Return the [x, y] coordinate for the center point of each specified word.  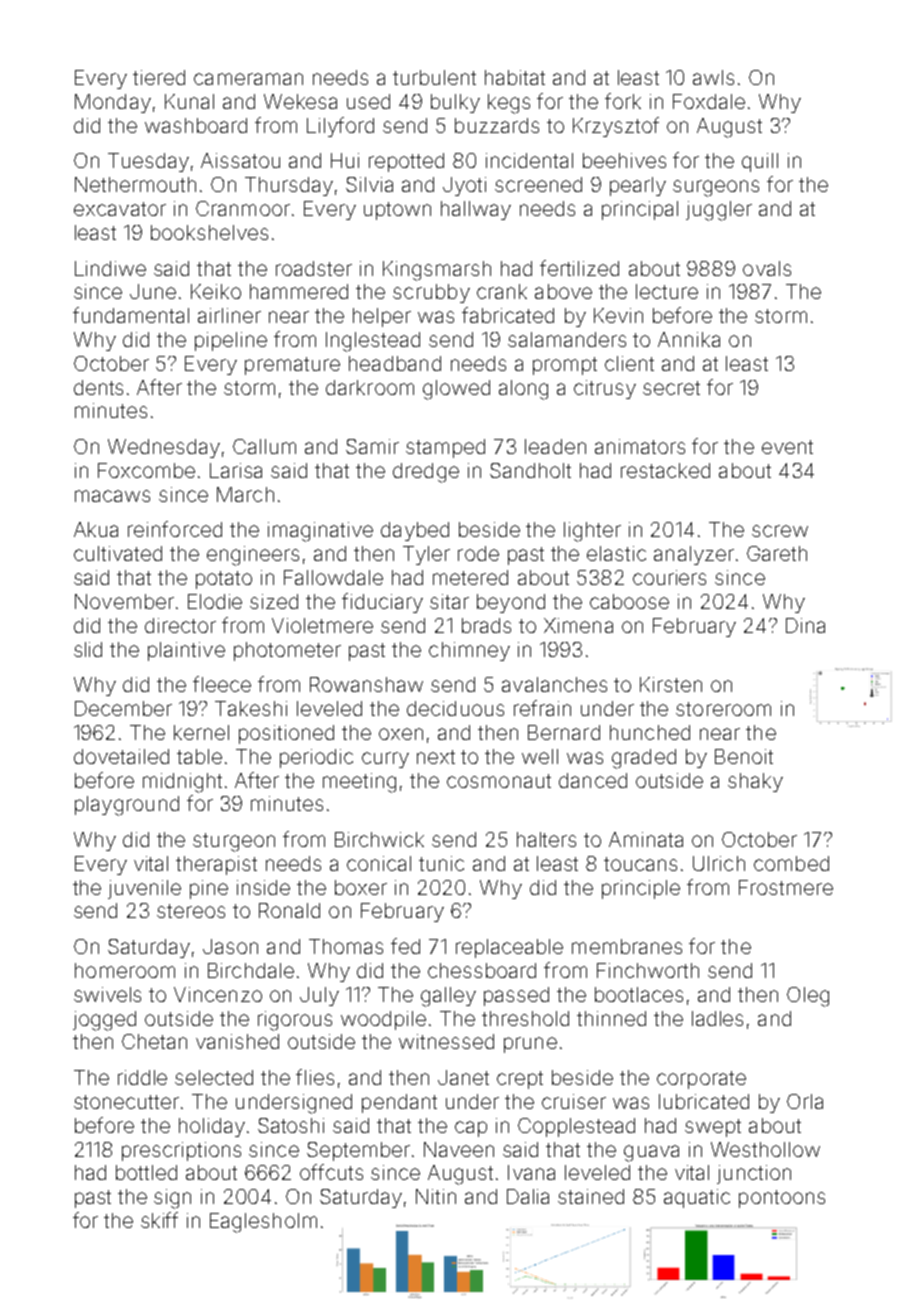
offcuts [331, 1172]
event [787, 447]
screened [538, 184]
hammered [299, 291]
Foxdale [709, 101]
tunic [441, 863]
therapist [216, 865]
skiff [159, 1220]
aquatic [697, 1198]
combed [791, 863]
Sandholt [530, 470]
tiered [159, 77]
